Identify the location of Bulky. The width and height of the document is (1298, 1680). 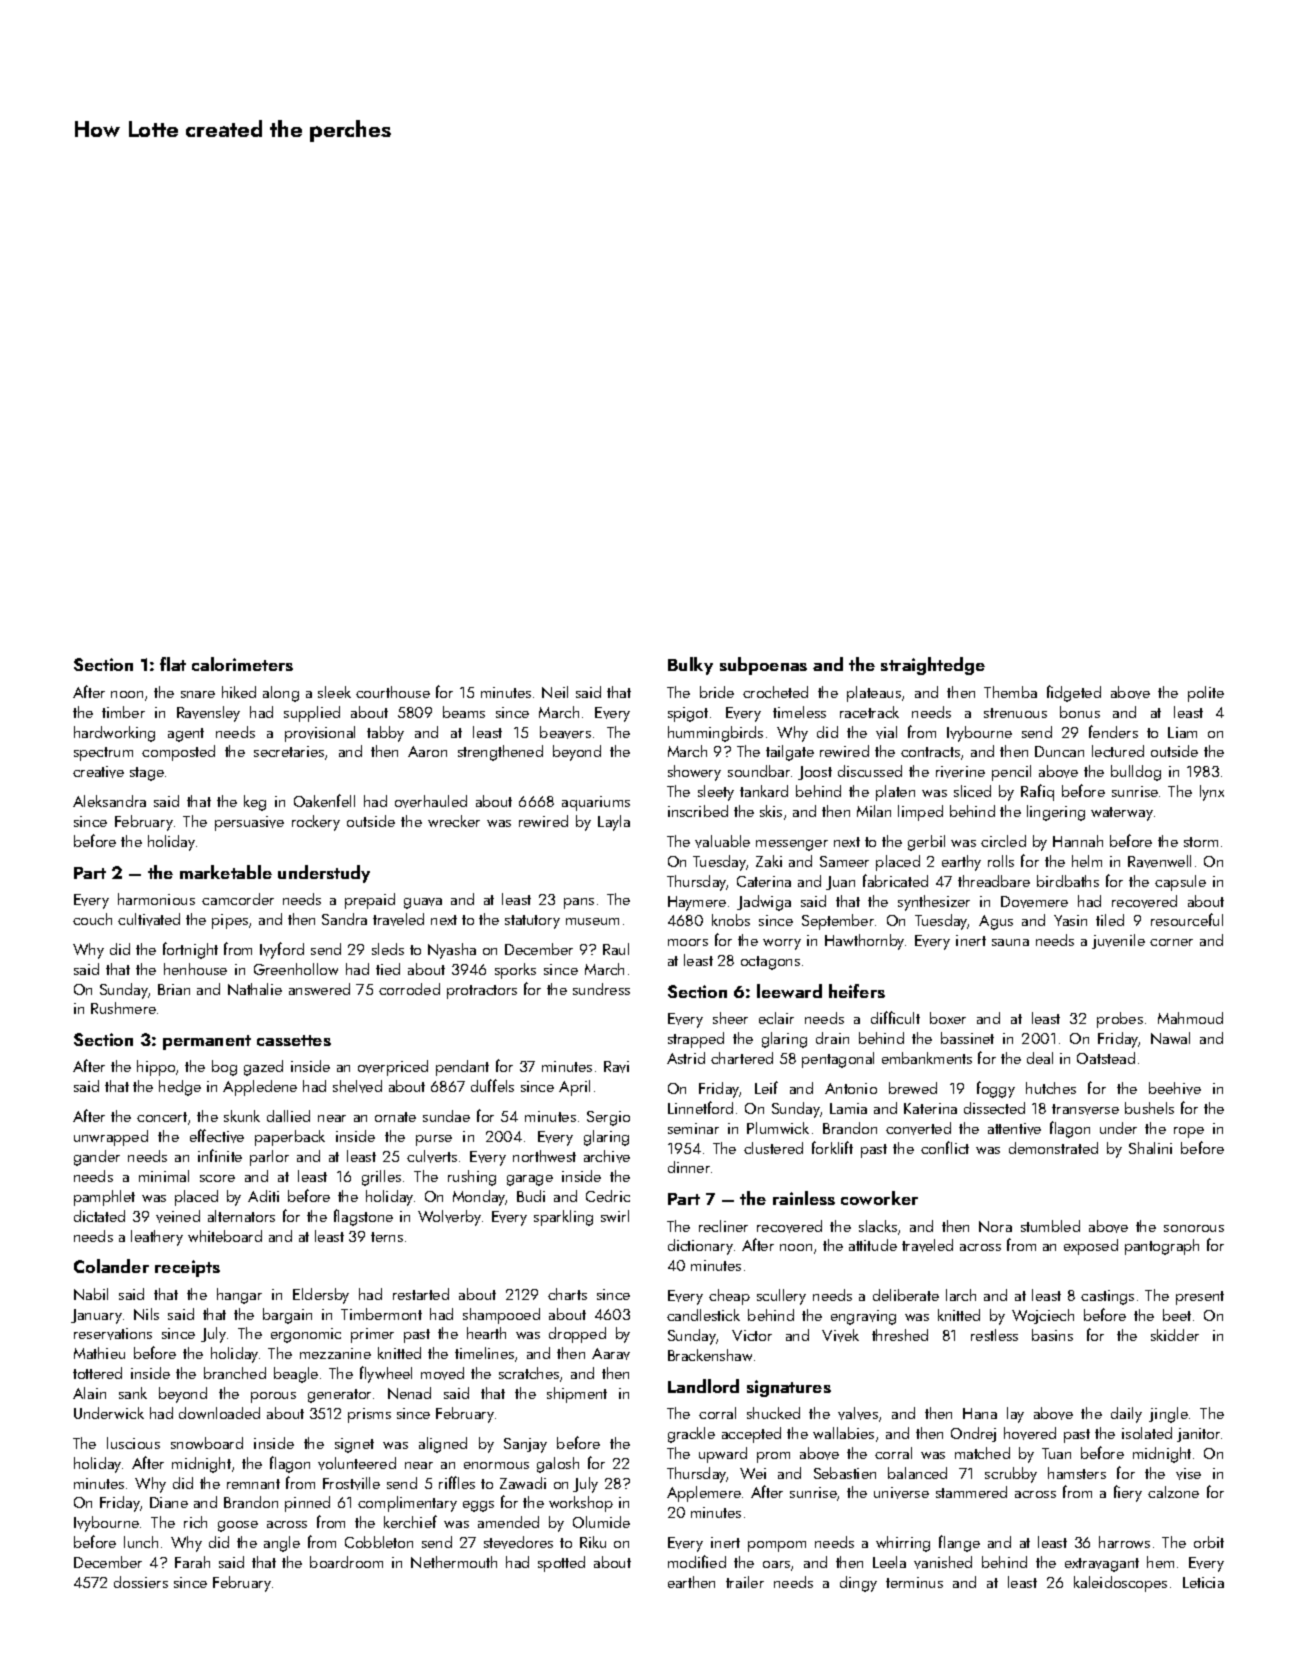
(690, 666).
